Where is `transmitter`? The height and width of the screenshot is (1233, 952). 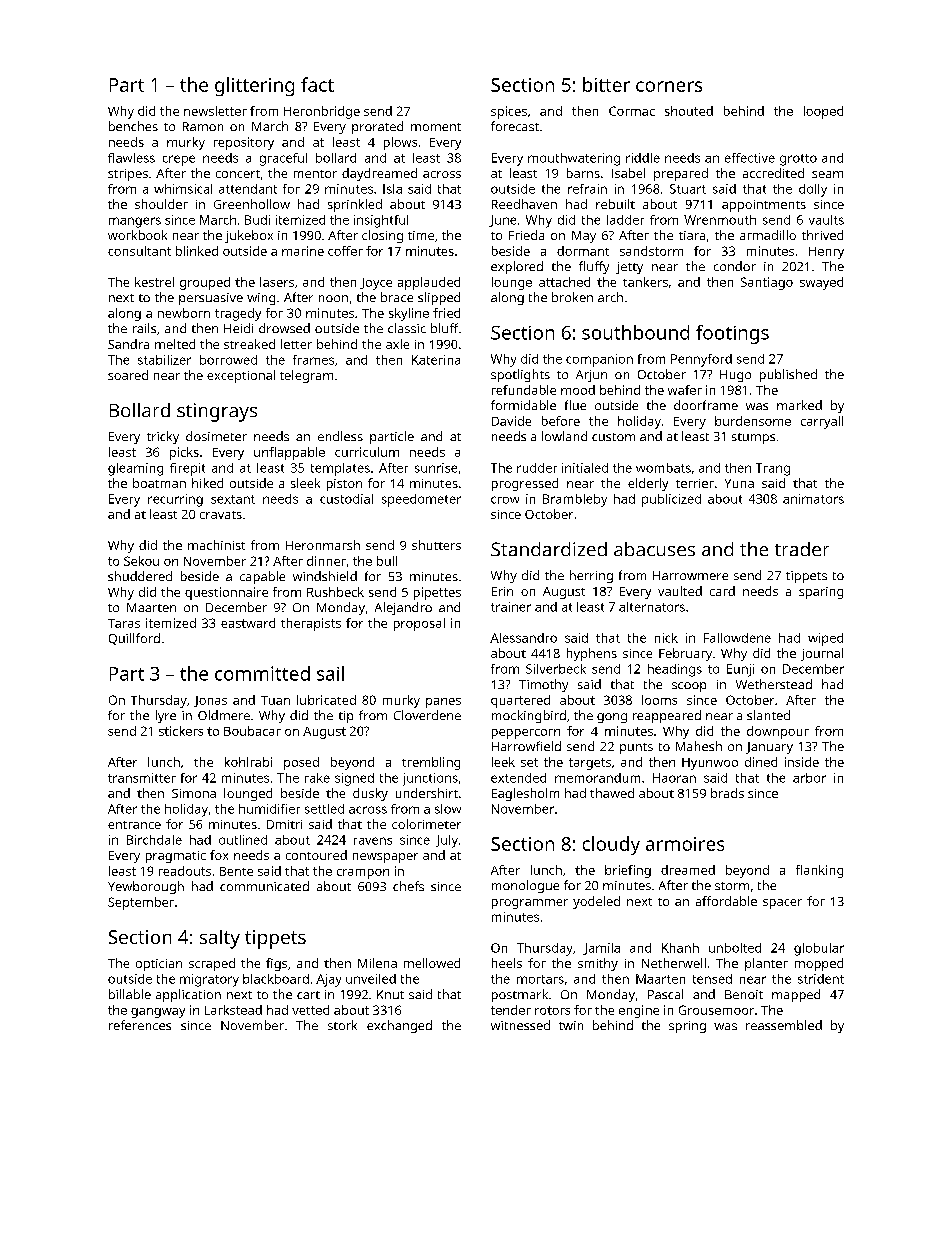
transmitter is located at coordinates (142, 778).
